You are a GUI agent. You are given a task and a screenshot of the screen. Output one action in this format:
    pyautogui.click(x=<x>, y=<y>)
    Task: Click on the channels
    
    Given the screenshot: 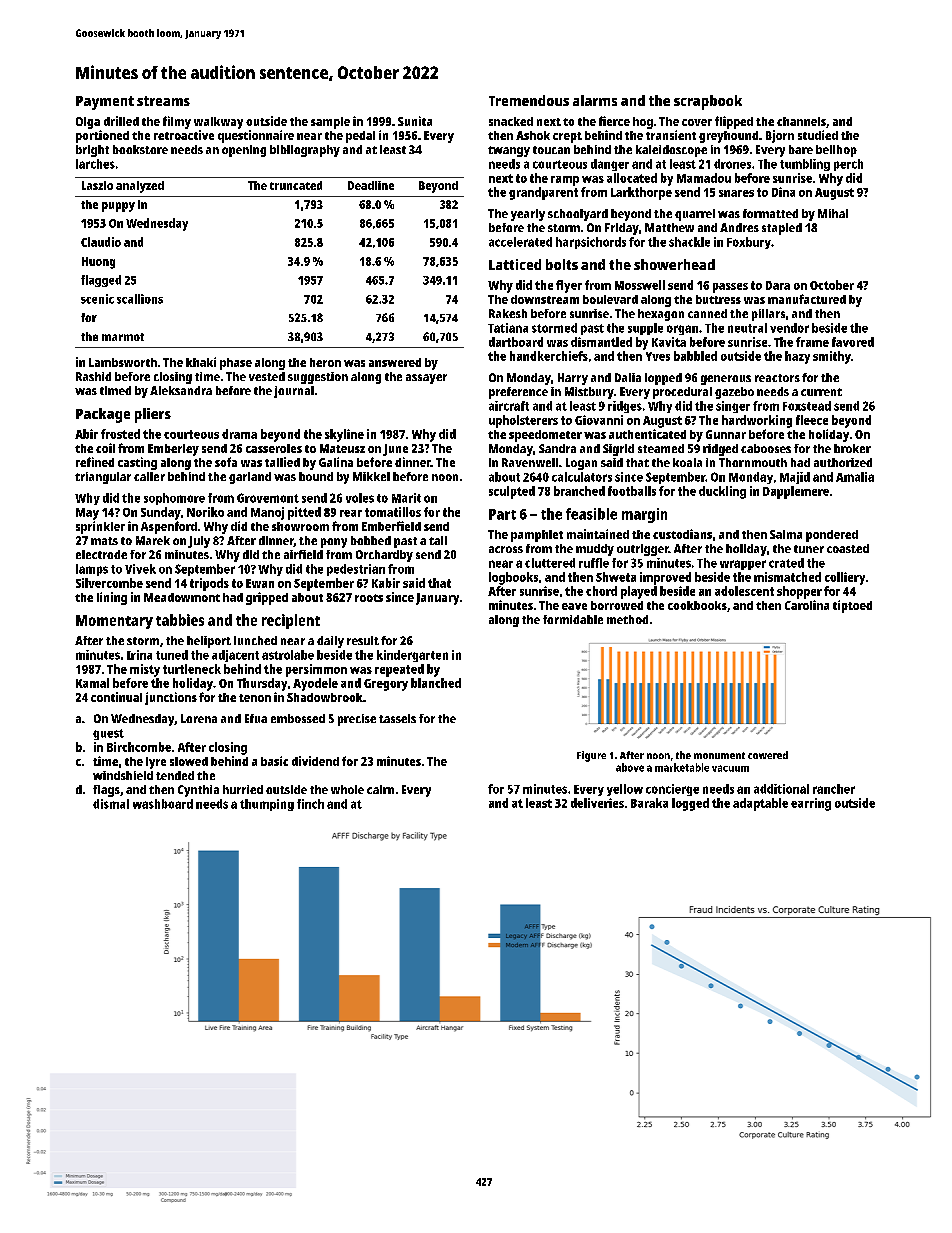 What is the action you would take?
    pyautogui.click(x=801, y=121)
